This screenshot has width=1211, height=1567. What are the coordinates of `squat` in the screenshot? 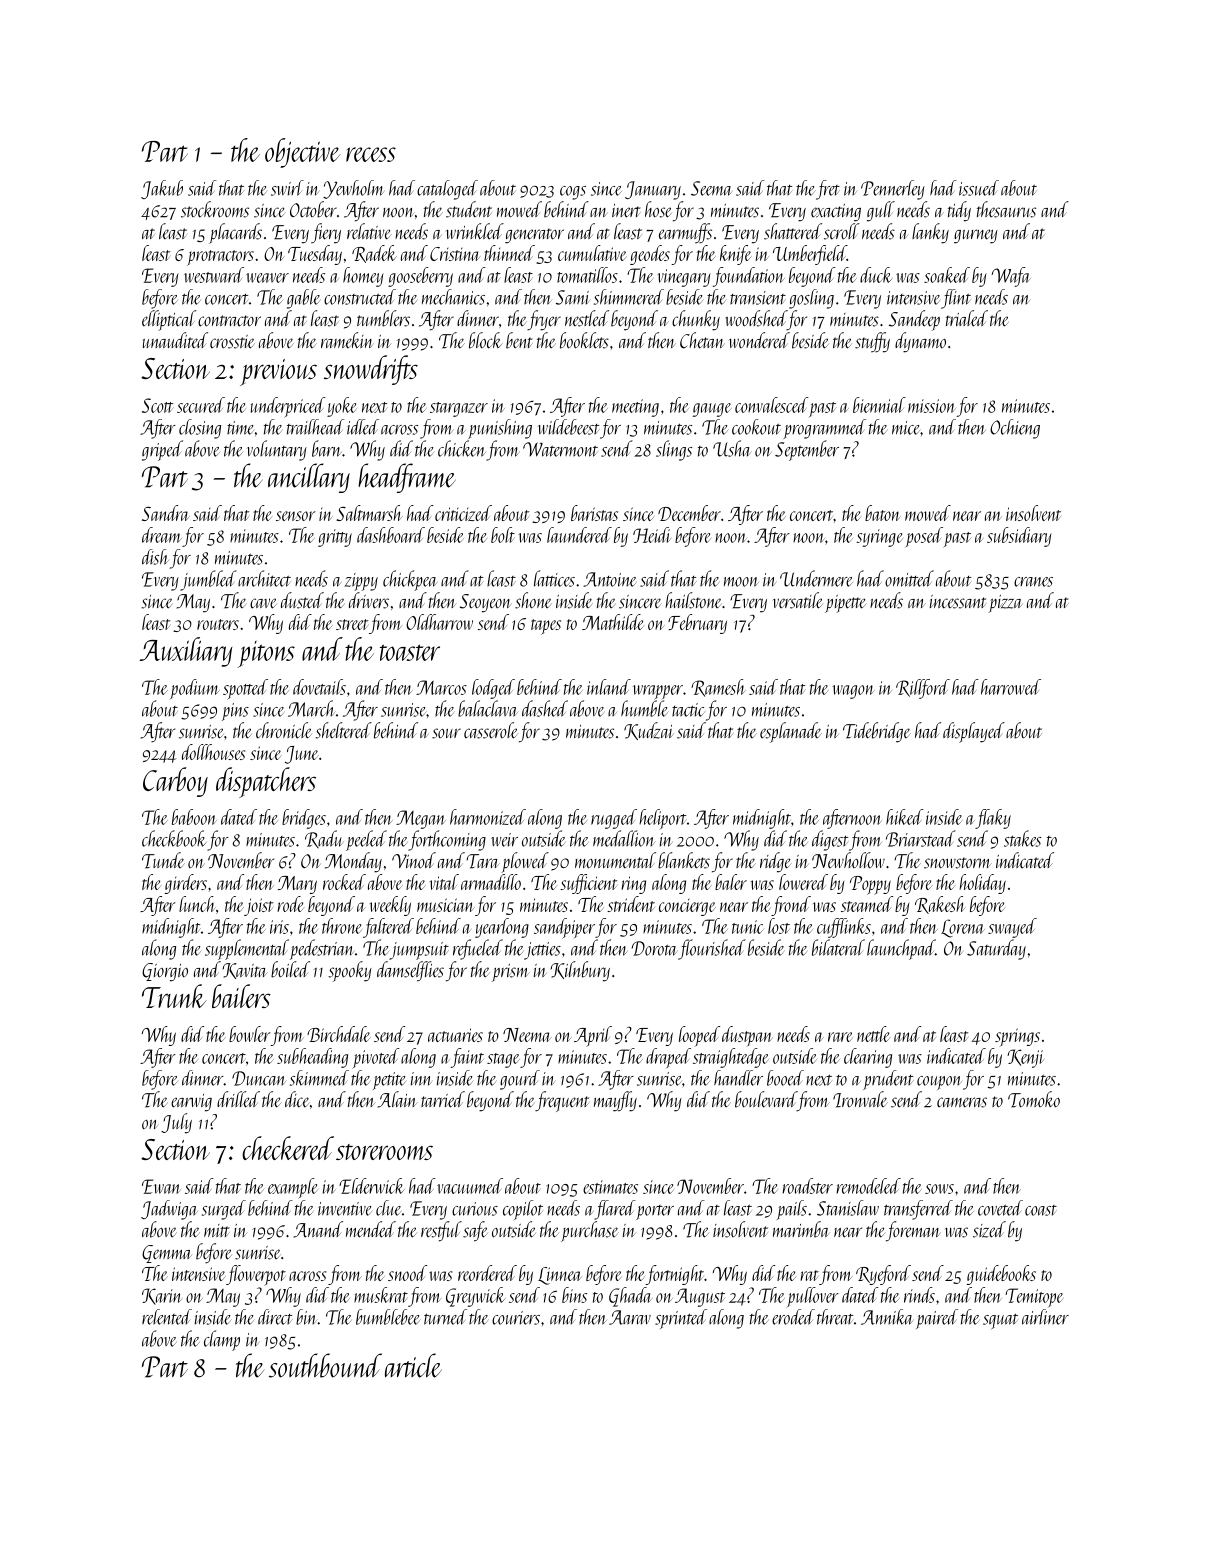 It's located at (1000, 1321).
